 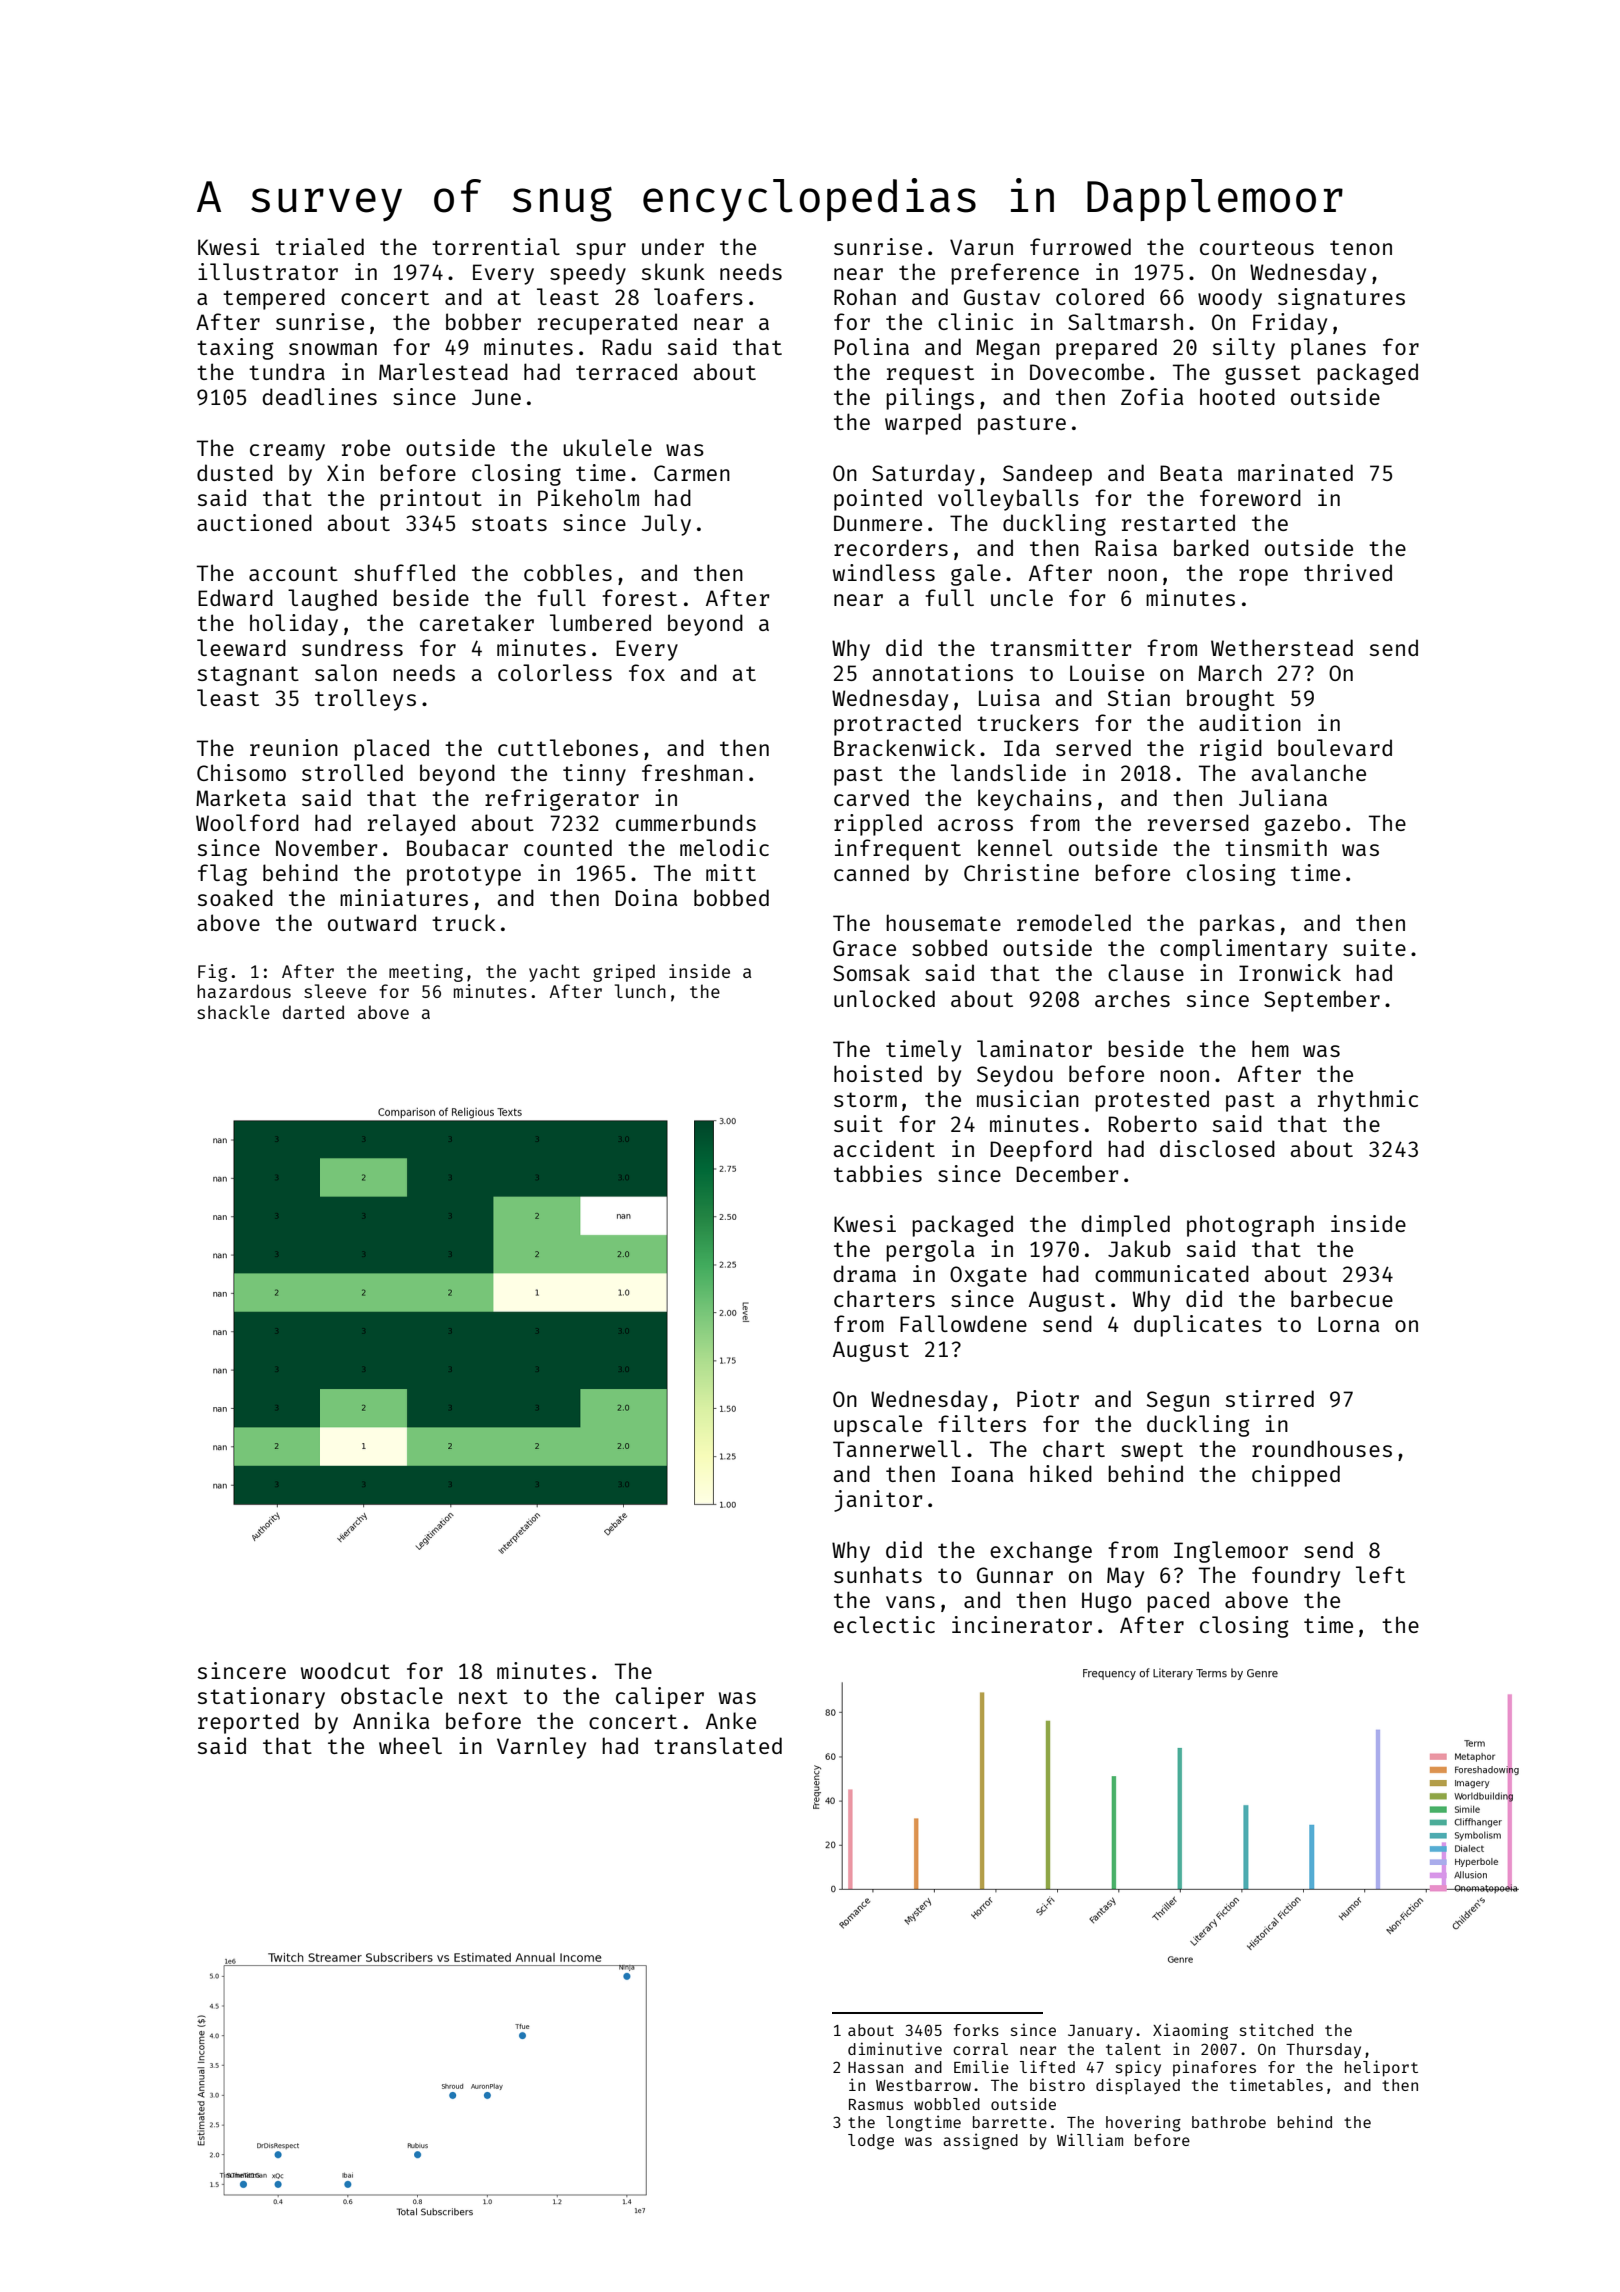 I want to click on darted, so click(x=313, y=1012).
